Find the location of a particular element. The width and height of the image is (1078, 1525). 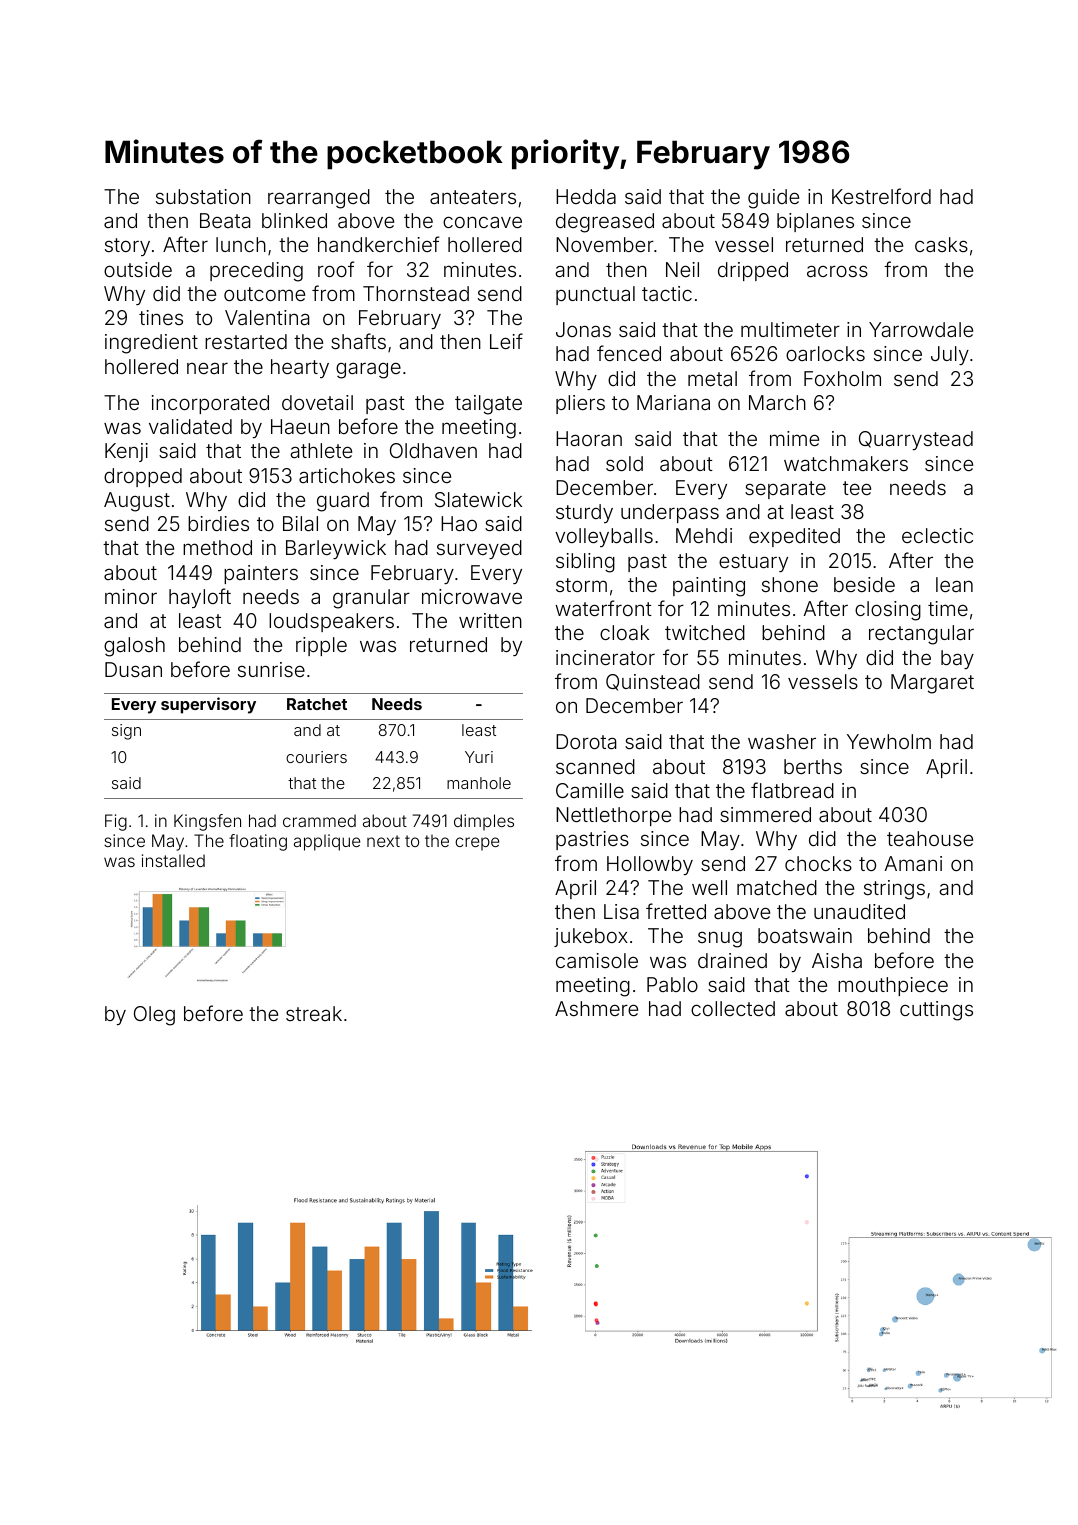

Hollowby is located at coordinates (650, 865).
